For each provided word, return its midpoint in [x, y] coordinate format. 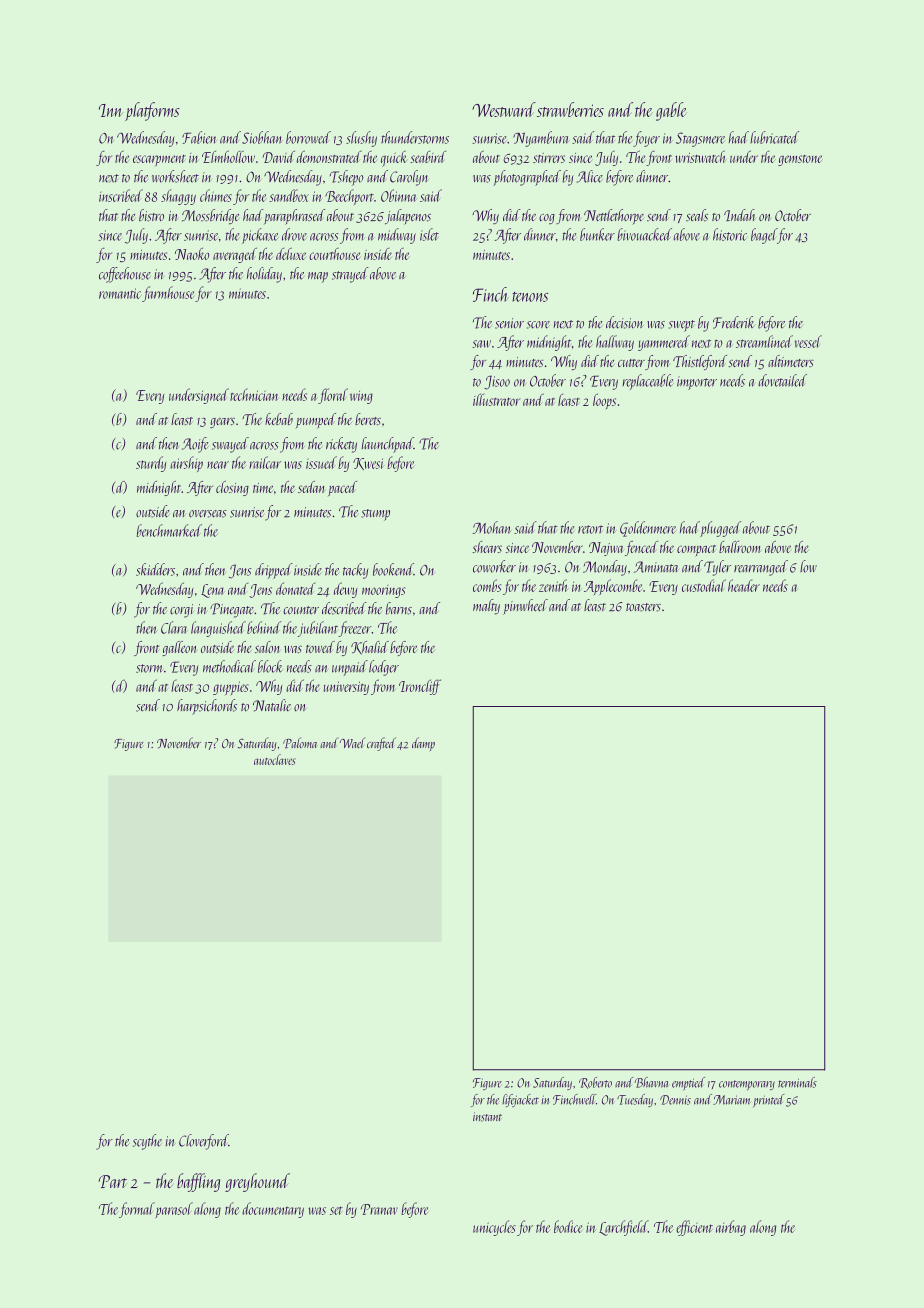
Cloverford [204, 1142]
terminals [797, 1082]
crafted [381, 744]
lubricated [774, 137]
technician [254, 394]
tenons [530, 297]
